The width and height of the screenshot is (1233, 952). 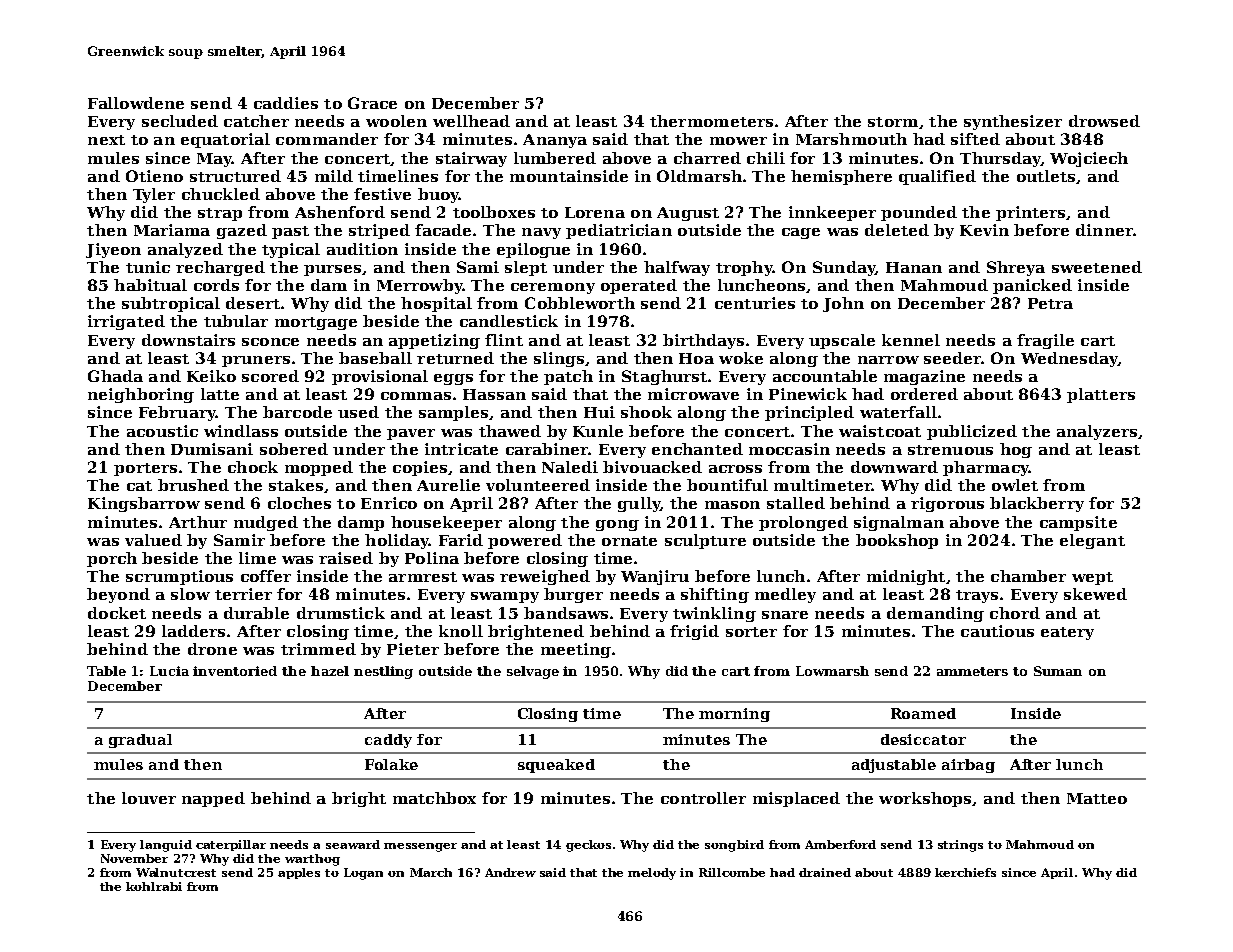 What do you see at coordinates (711, 121) in the screenshot?
I see `thermometers` at bounding box center [711, 121].
